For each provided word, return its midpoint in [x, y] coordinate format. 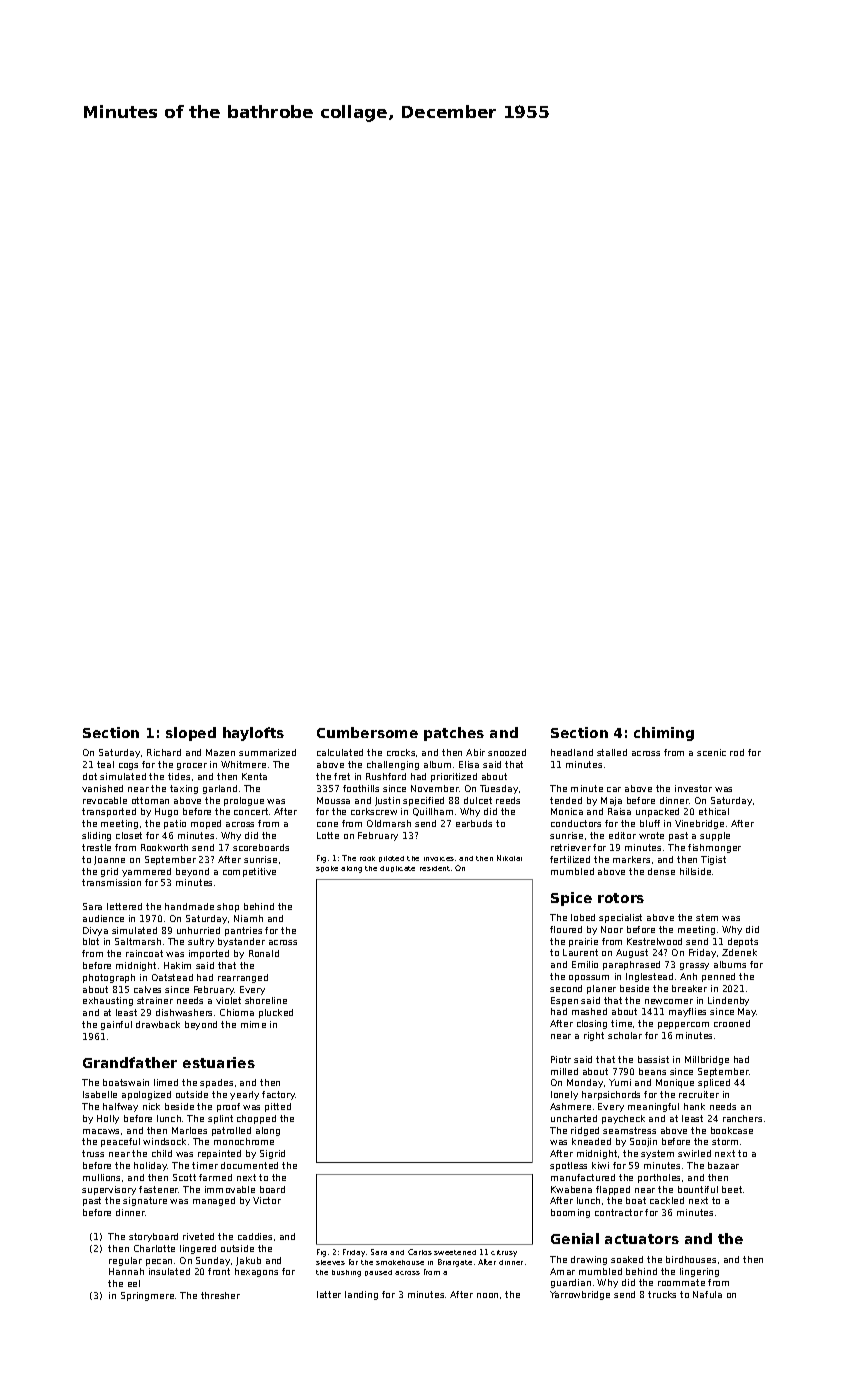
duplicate [397, 869]
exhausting [108, 1001]
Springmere [147, 1296]
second [566, 988]
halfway [120, 1107]
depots [743, 942]
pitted [278, 1107]
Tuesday [499, 789]
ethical [714, 811]
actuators [642, 1239]
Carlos [420, 1252]
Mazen [220, 752]
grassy [694, 966]
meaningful [653, 1107]
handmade [189, 906]
